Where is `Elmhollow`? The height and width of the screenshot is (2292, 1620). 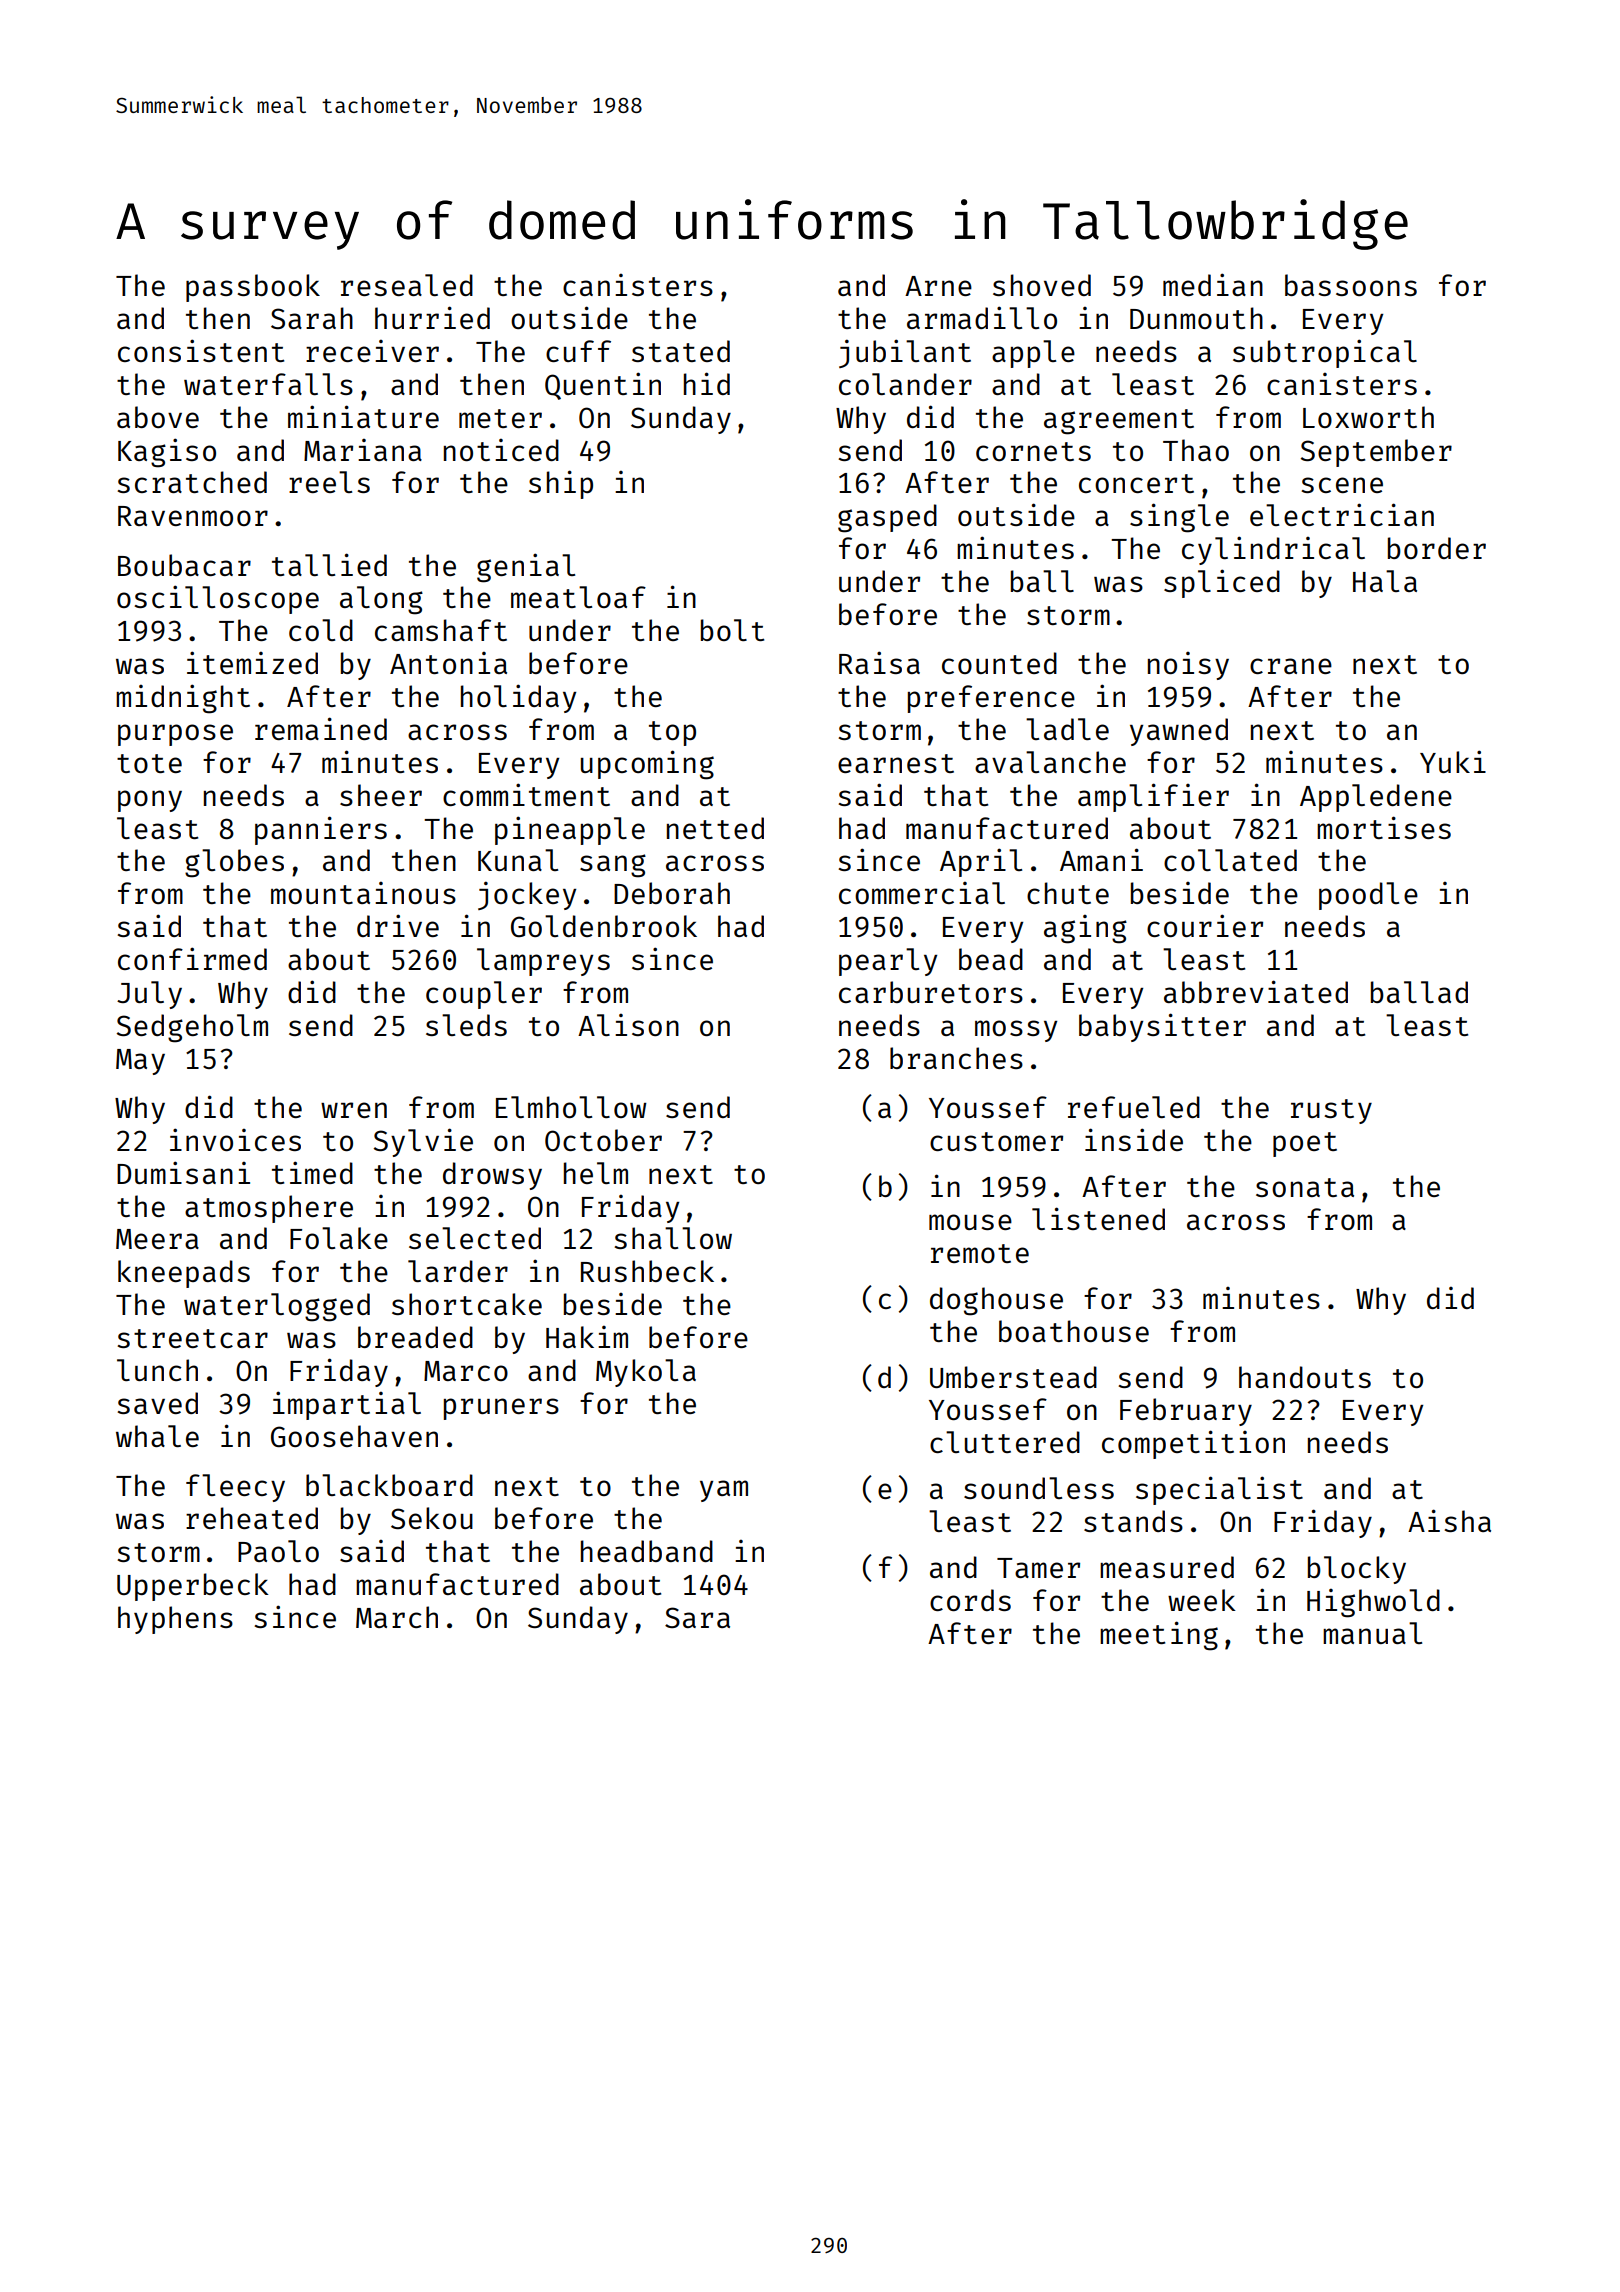
Elmhollow is located at coordinates (571, 1107).
